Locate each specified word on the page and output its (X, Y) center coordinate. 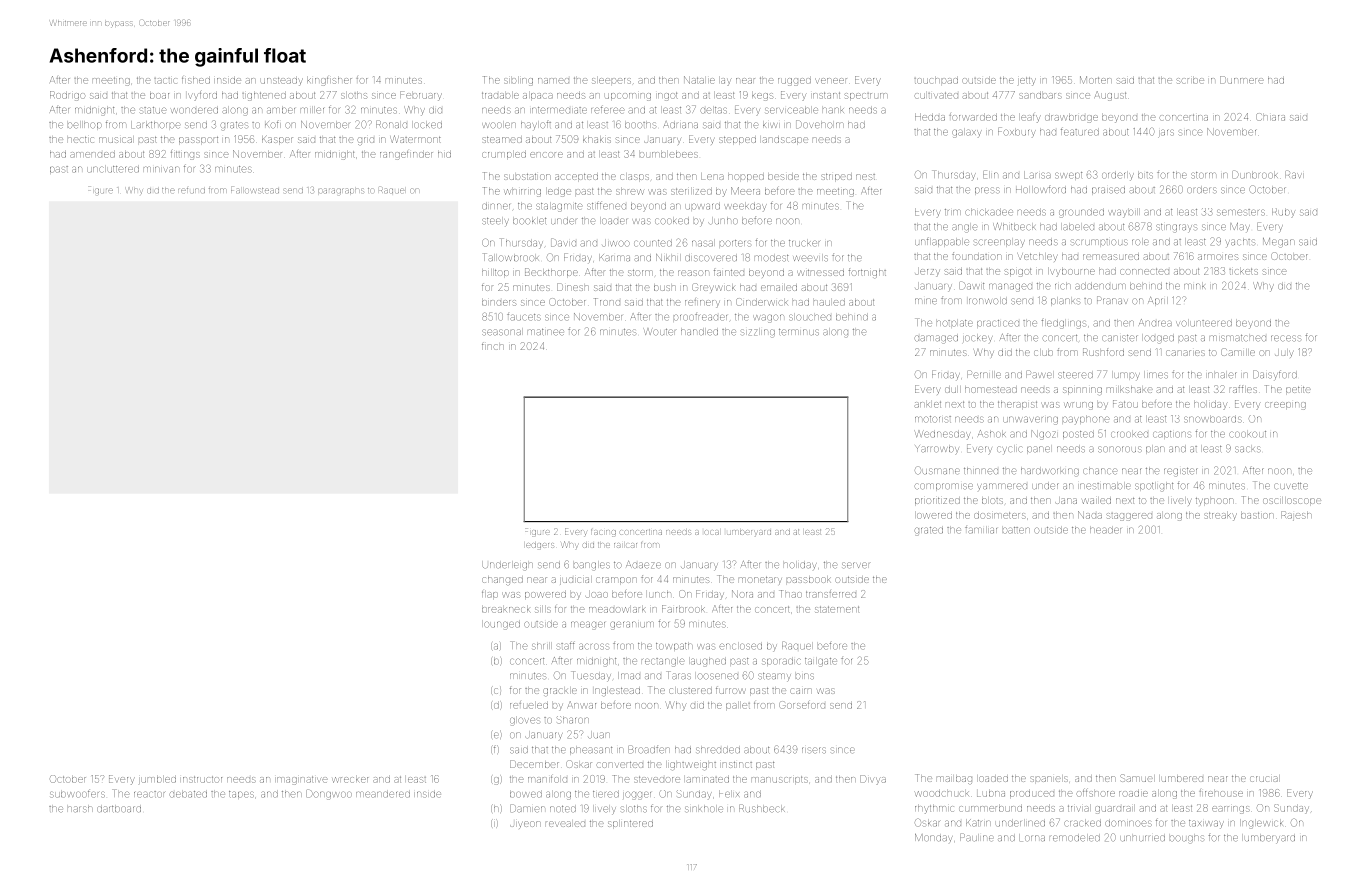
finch (493, 347)
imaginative (302, 780)
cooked (672, 221)
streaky (1220, 516)
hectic (81, 140)
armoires (1218, 257)
